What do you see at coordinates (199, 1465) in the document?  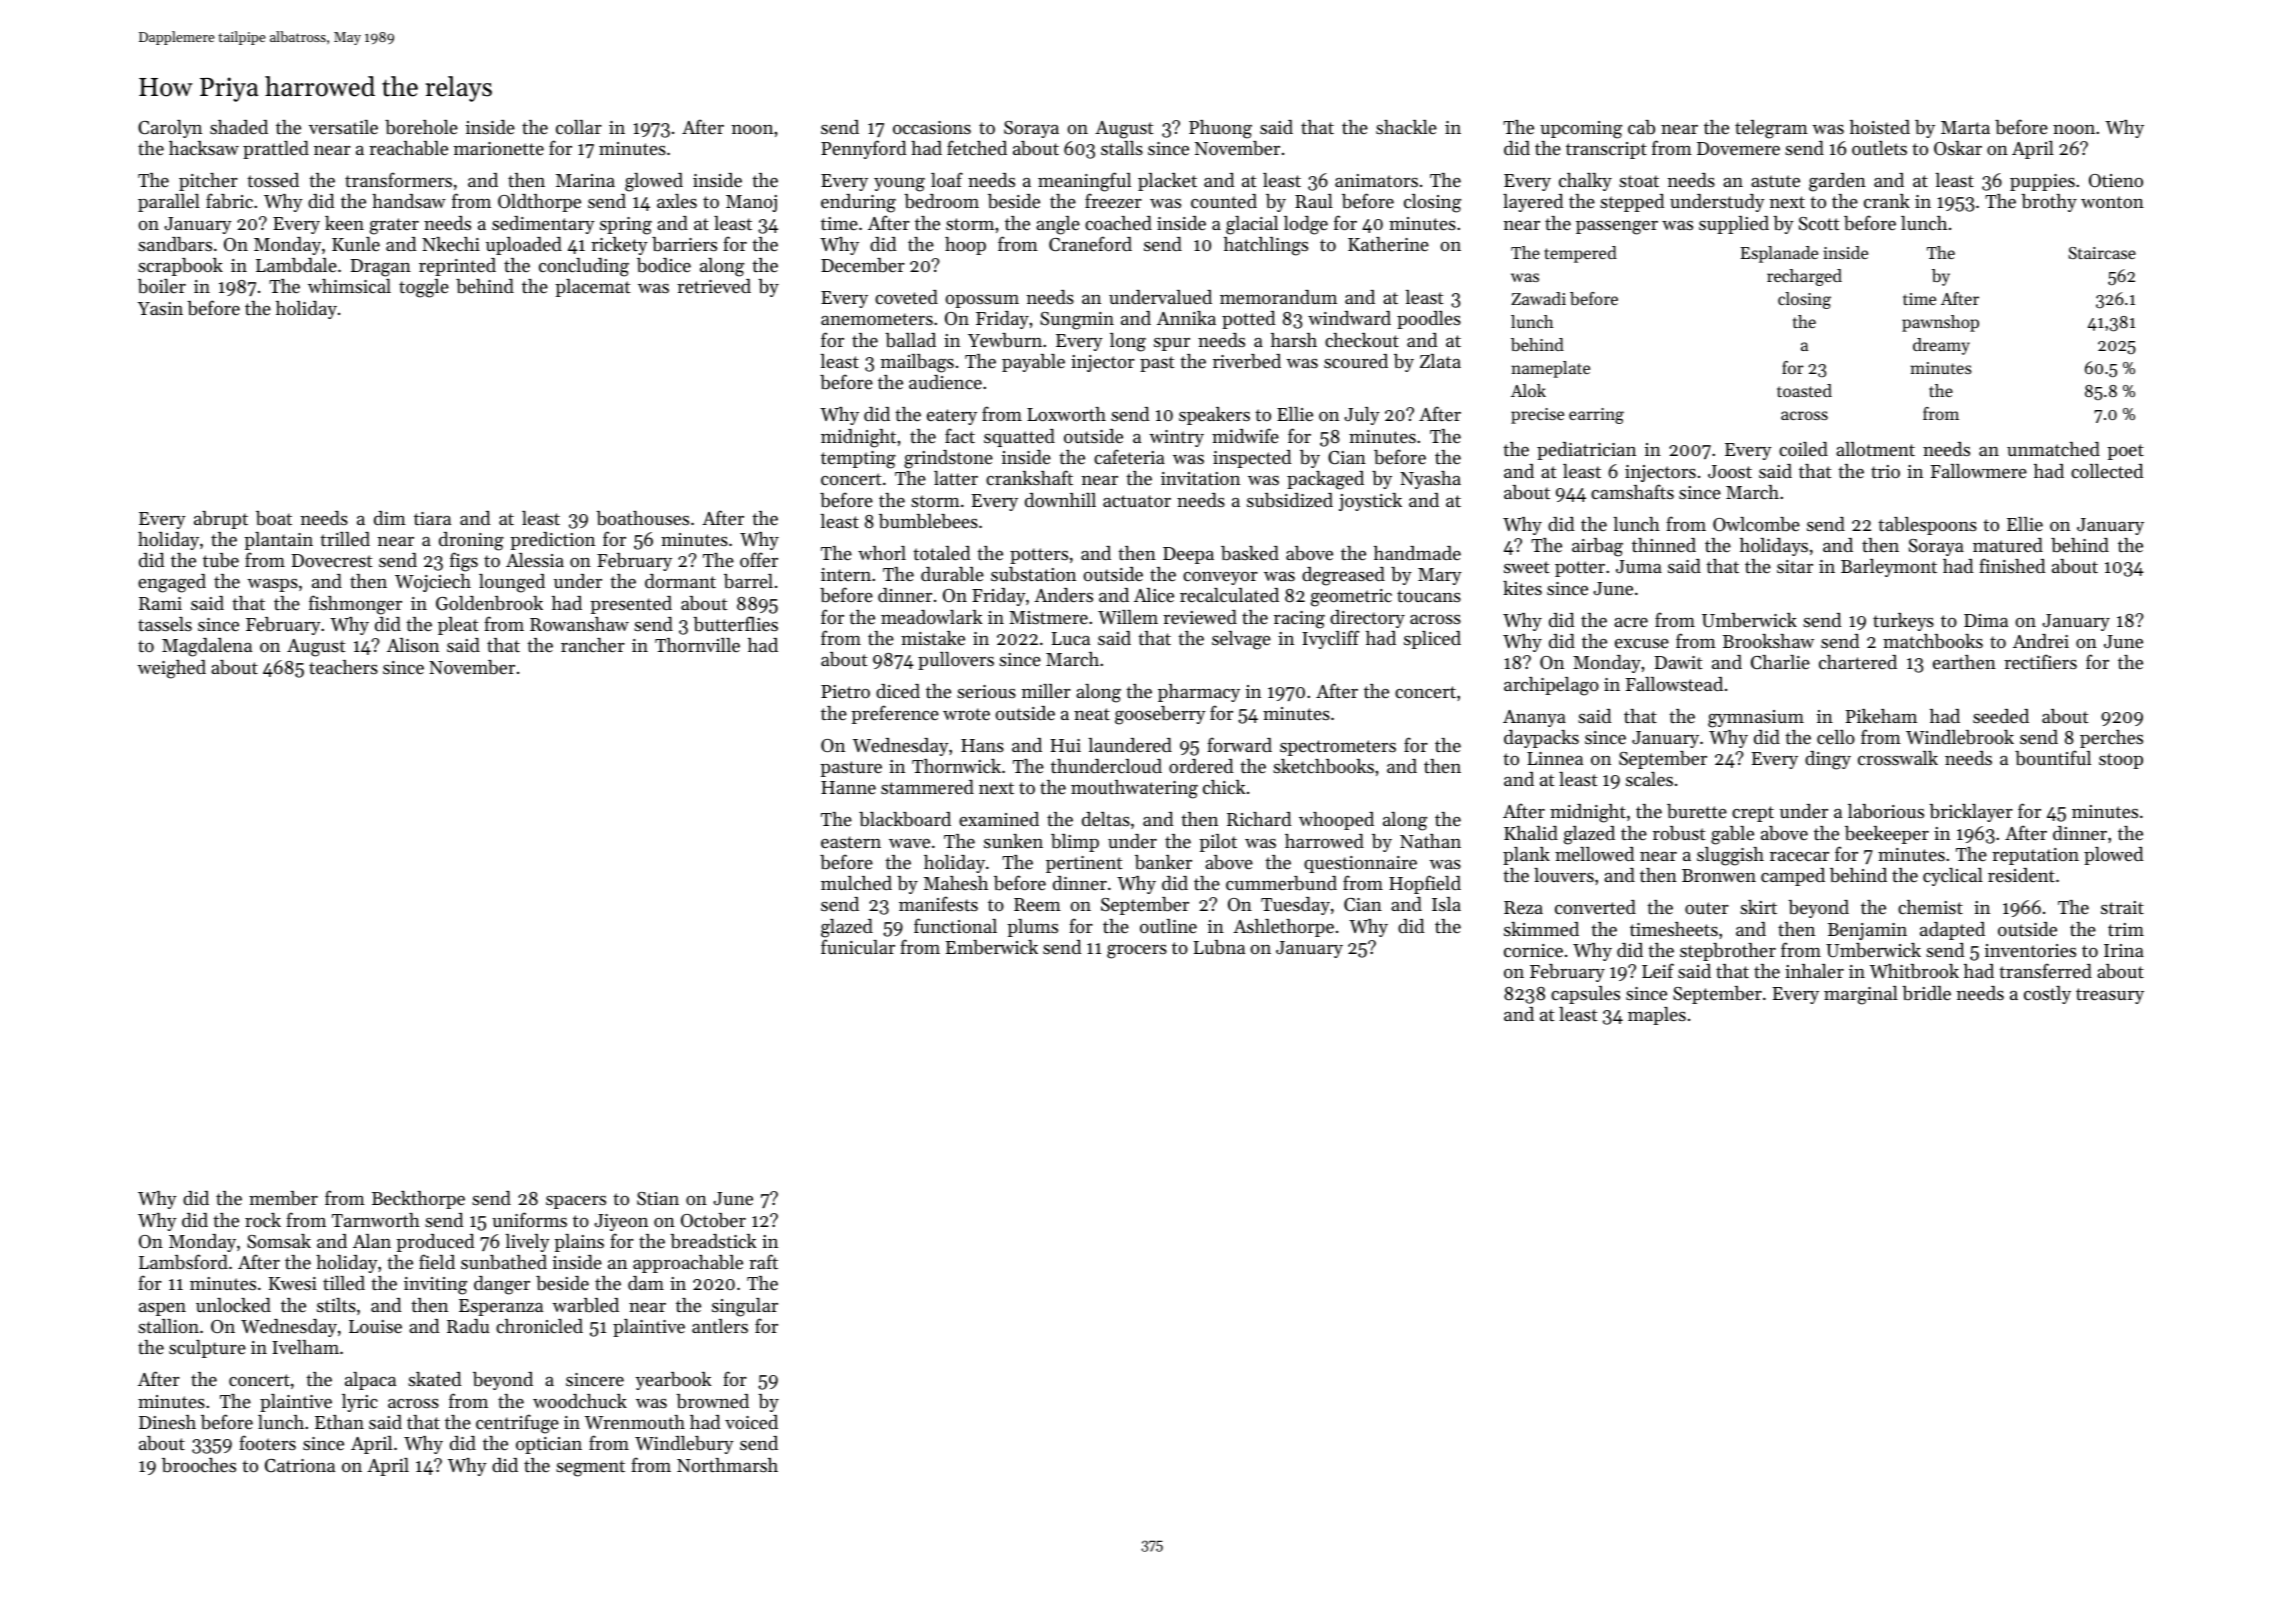 I see `brooches` at bounding box center [199, 1465].
